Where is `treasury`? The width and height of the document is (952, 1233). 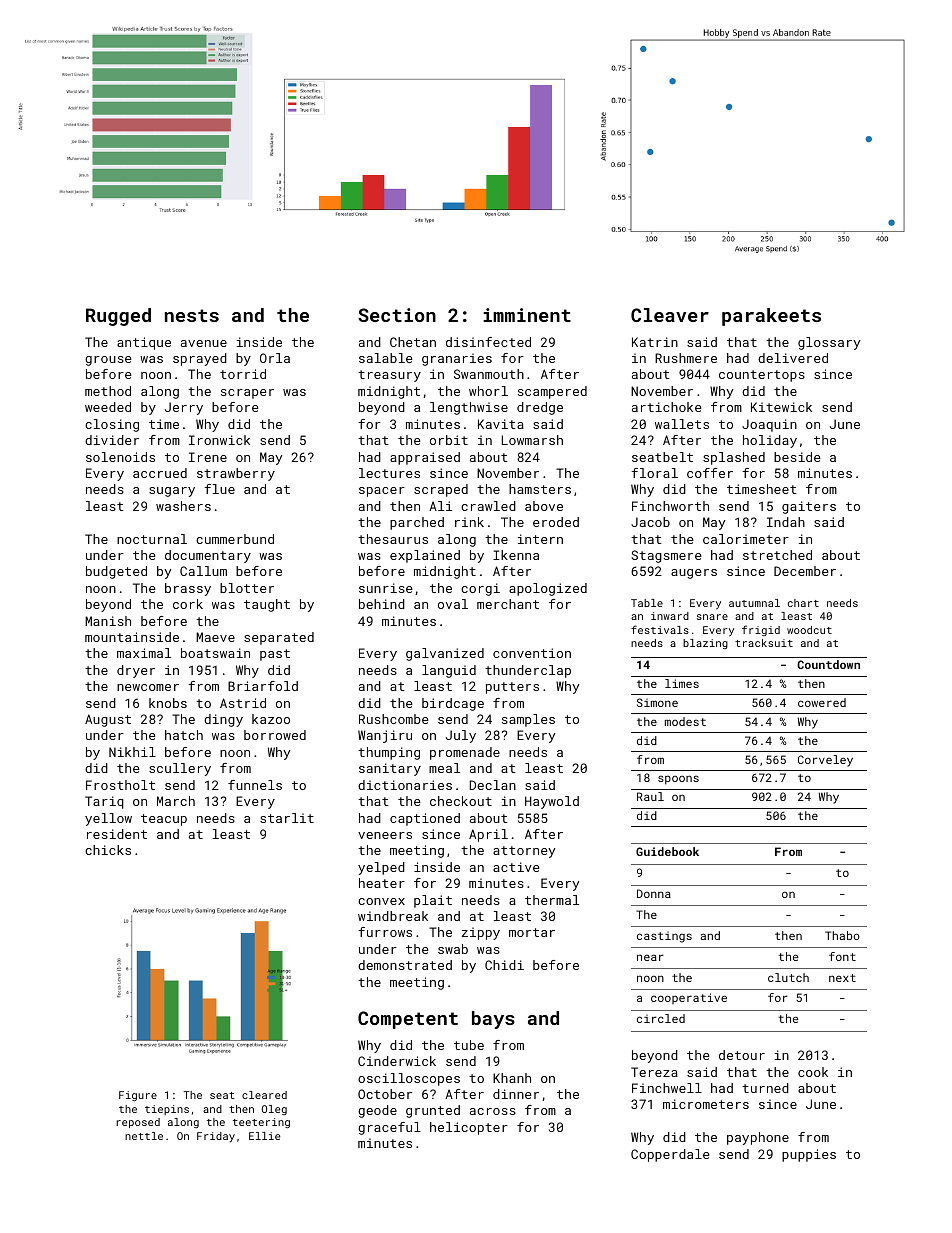
treasury is located at coordinates (389, 376).
